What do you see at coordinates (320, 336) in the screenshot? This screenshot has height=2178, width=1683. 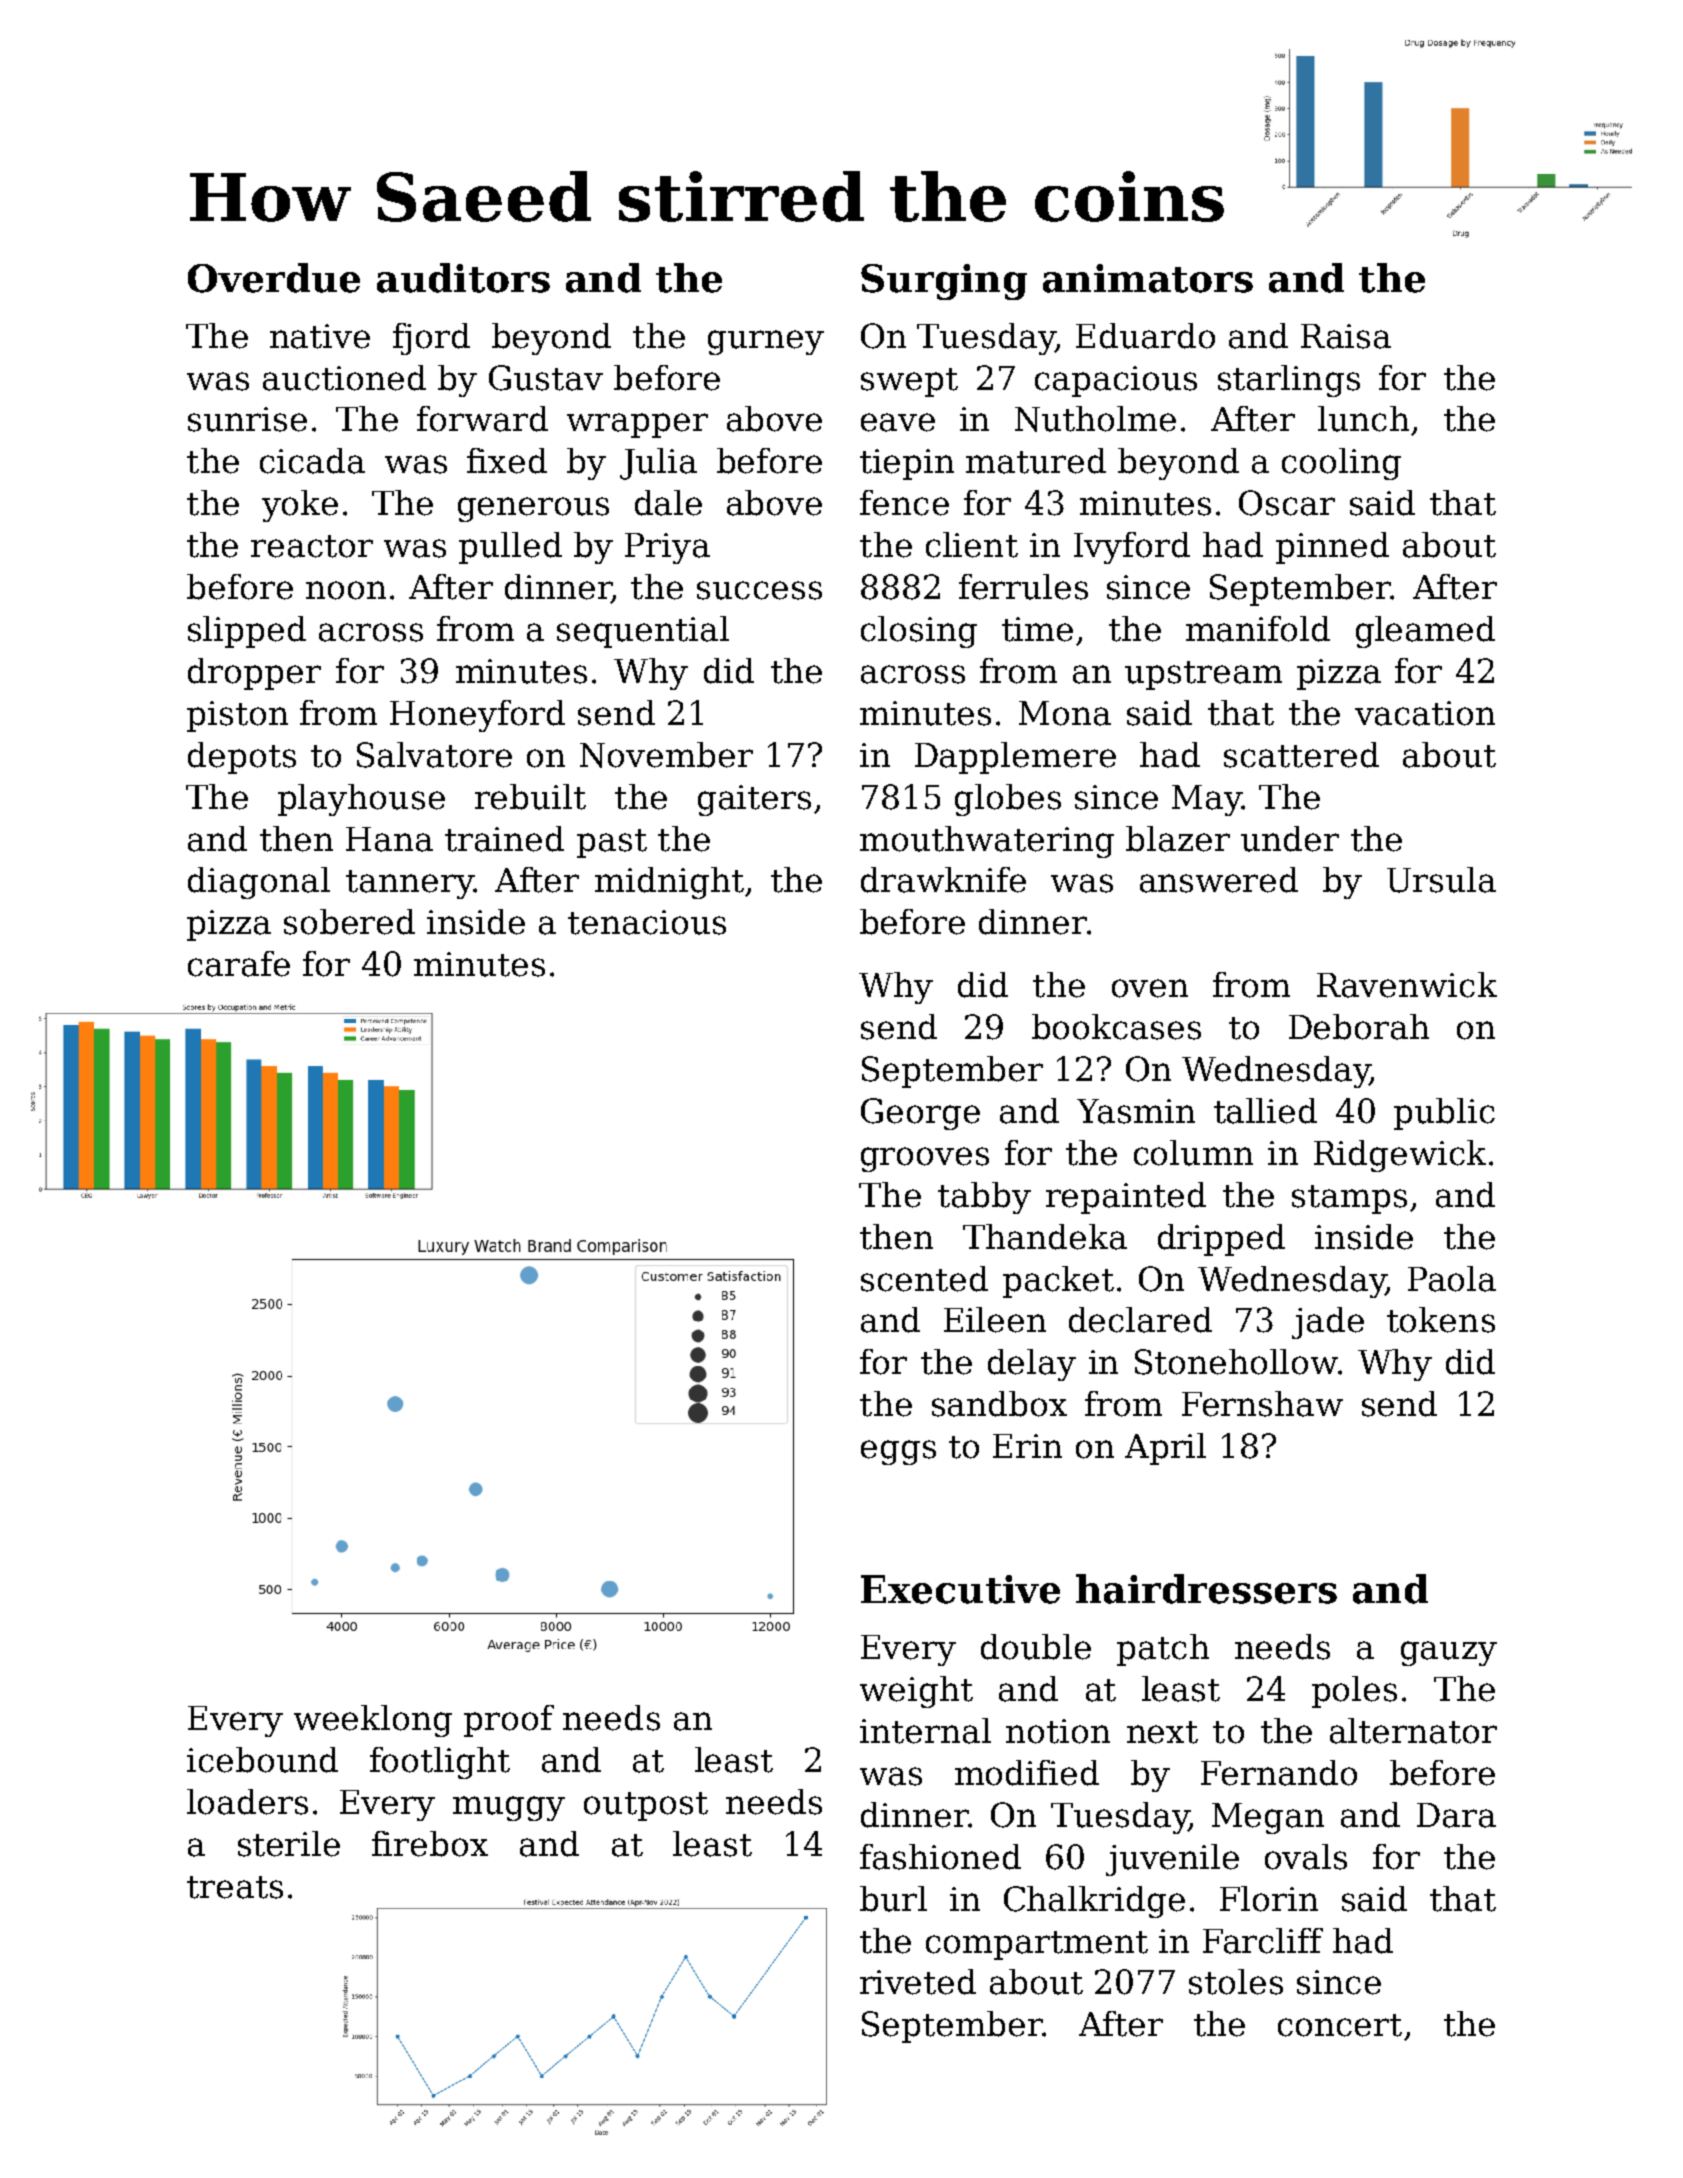 I see `native` at bounding box center [320, 336].
